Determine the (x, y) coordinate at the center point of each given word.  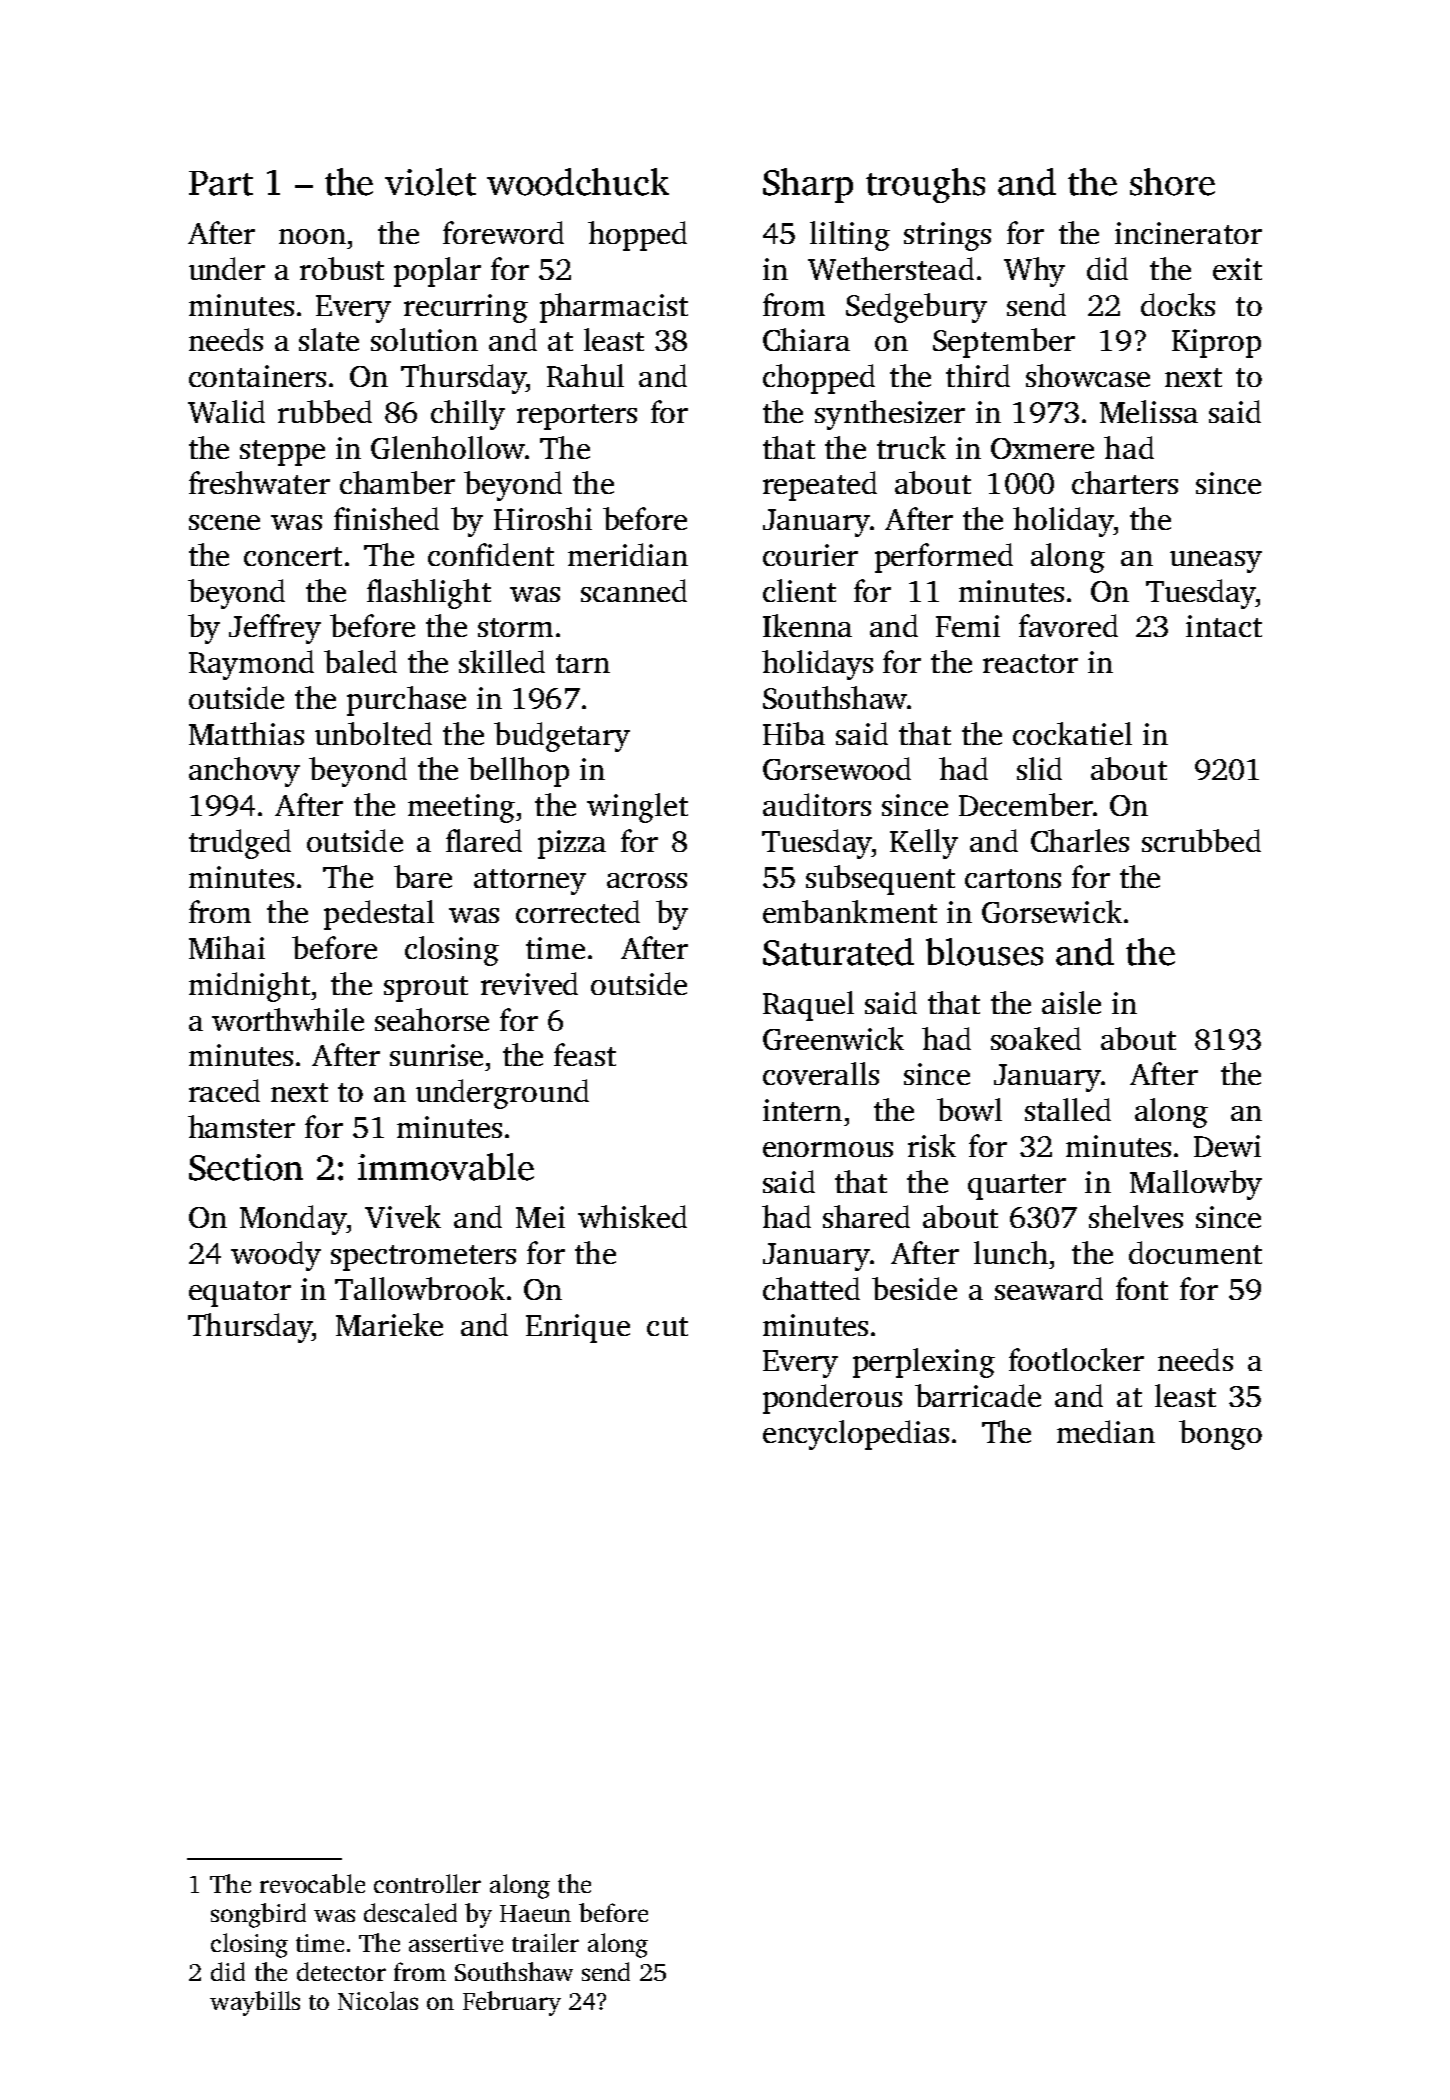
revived (529, 983)
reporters (577, 417)
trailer (545, 1942)
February (512, 2003)
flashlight (429, 594)
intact (1224, 626)
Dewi (1227, 1146)
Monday (293, 1220)
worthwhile (288, 1019)
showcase (1088, 375)
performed (944, 558)
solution (424, 339)
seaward (1049, 1288)
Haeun (535, 1913)
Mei (540, 1217)
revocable (312, 1883)
